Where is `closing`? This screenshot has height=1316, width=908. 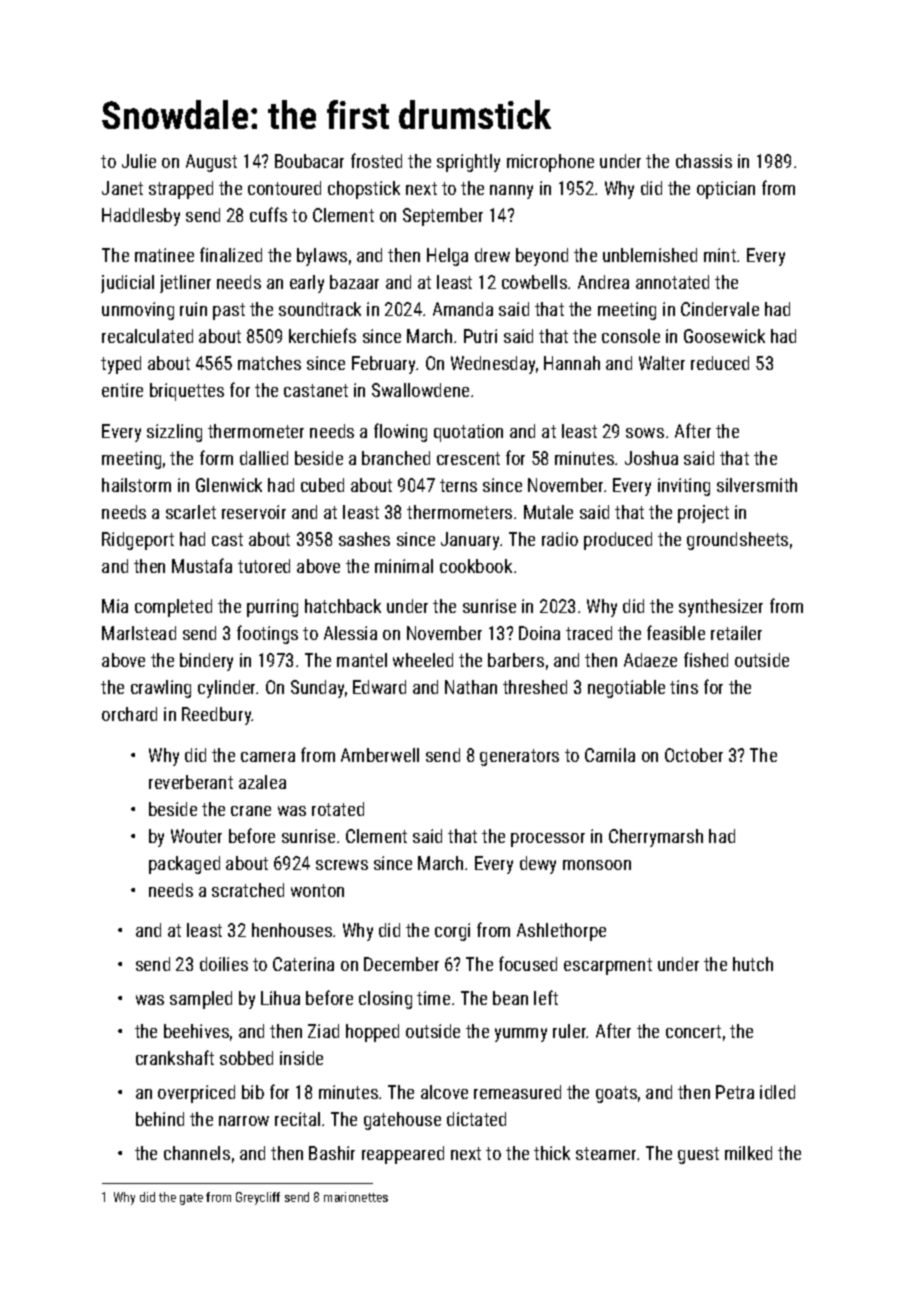
closing is located at coordinates (385, 1000).
